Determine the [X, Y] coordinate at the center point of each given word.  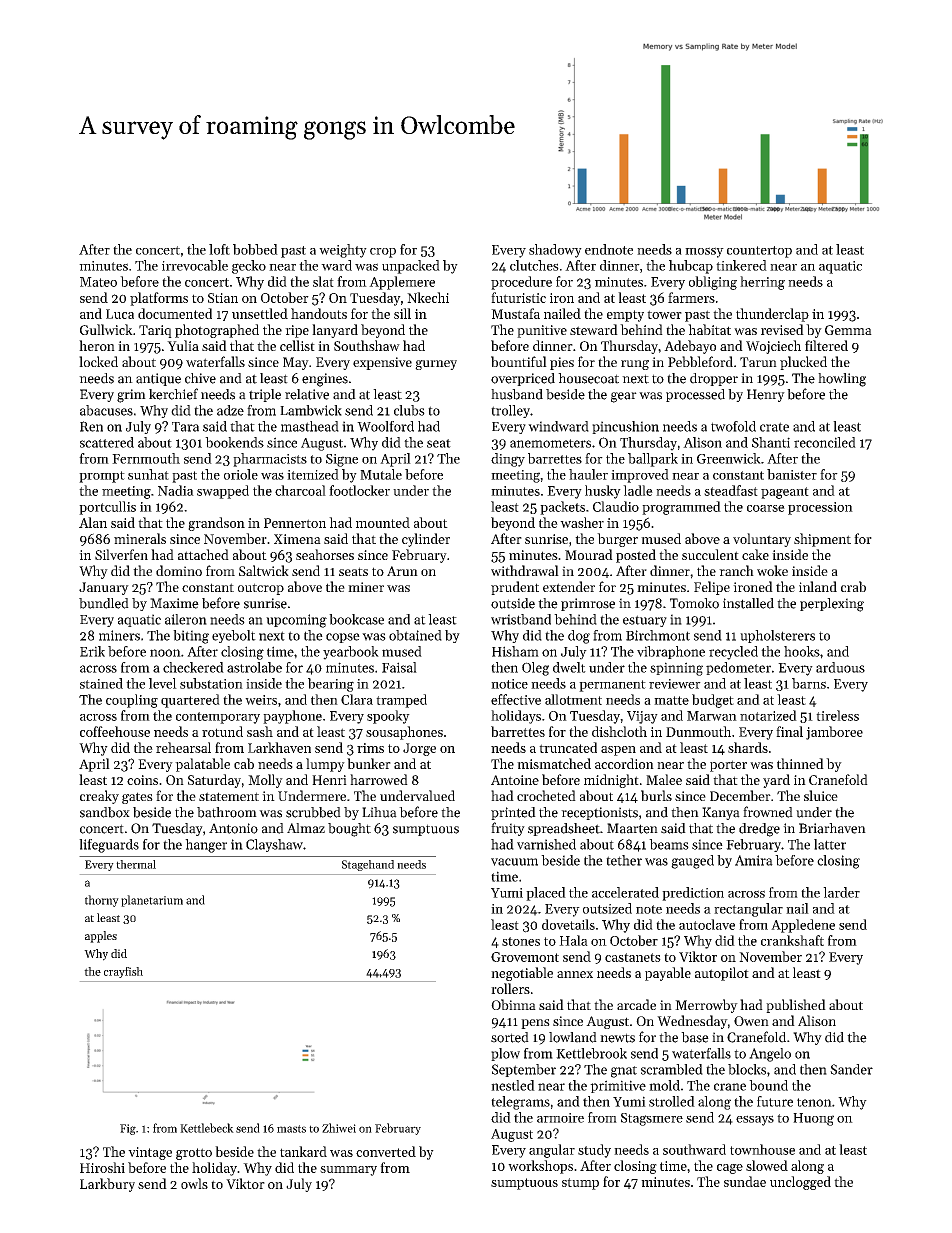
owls [194, 1183]
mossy [704, 252]
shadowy [555, 251]
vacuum [514, 862]
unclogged [800, 1183]
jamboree [834, 733]
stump [580, 1184]
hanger [206, 846]
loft [219, 249]
